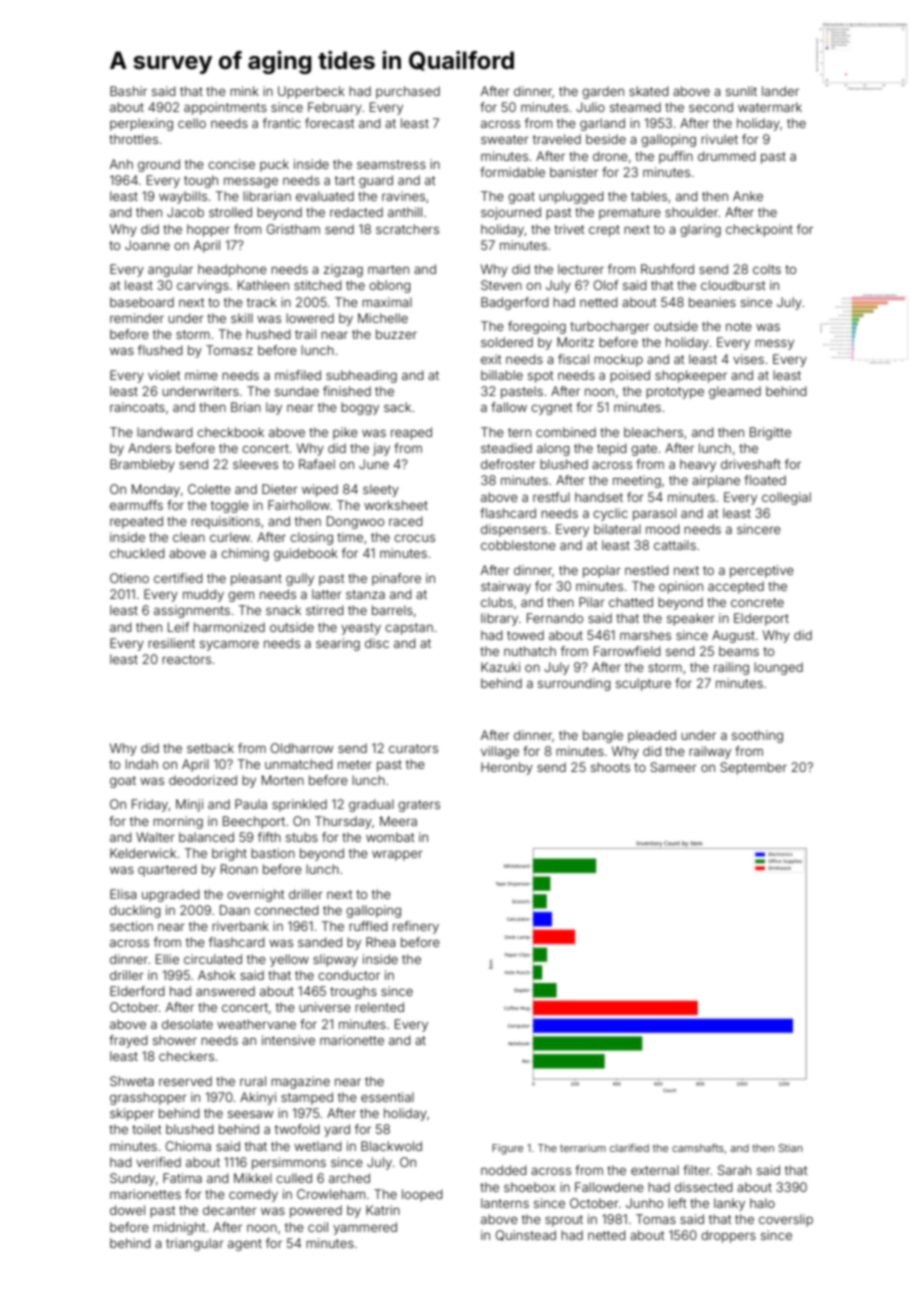 This page has height=1308, width=924. What do you see at coordinates (287, 910) in the page?
I see `connected` at bounding box center [287, 910].
